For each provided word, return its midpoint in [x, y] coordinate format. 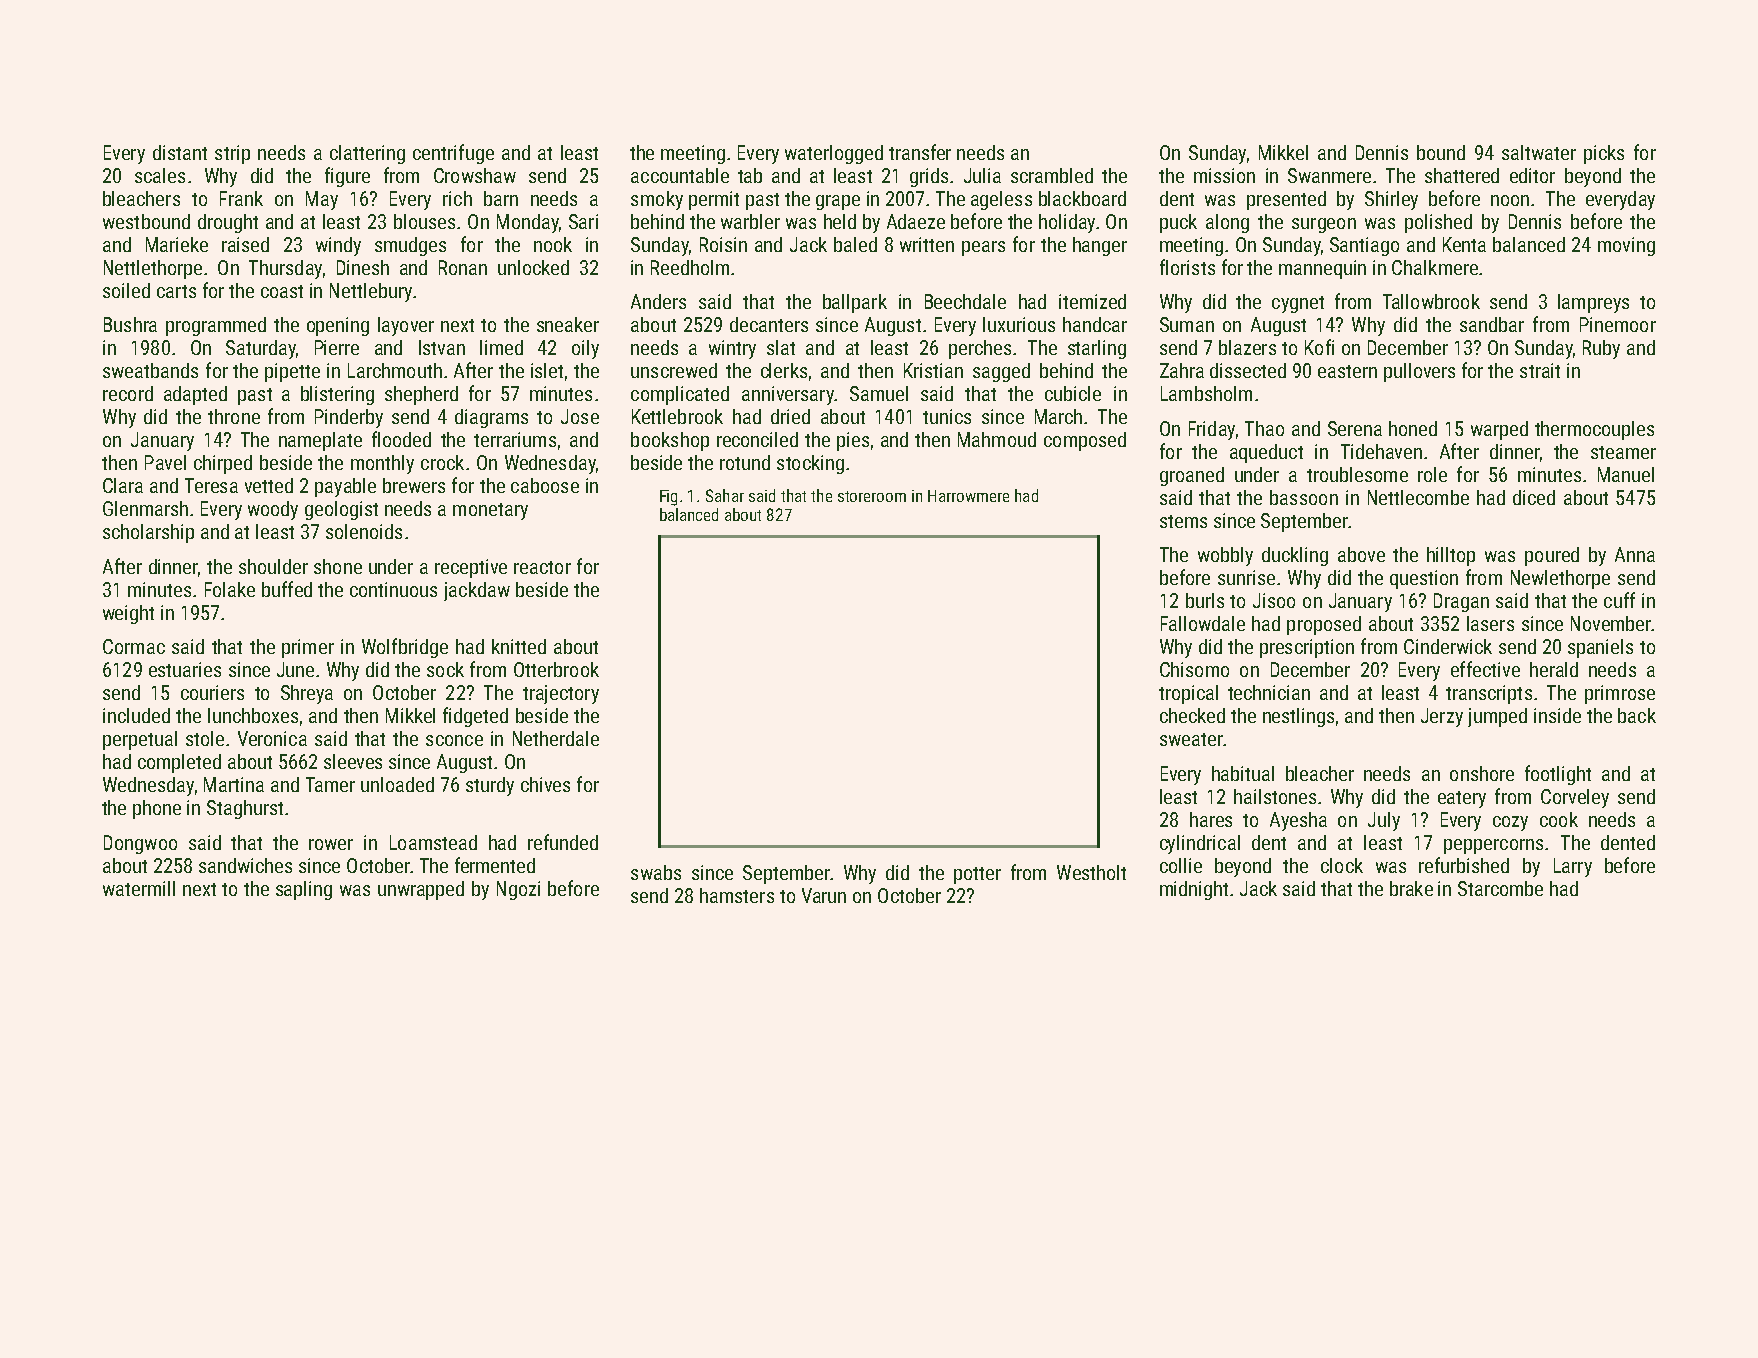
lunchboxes [253, 715]
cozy [1510, 823]
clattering [367, 154]
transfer [920, 152]
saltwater [1539, 152]
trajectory [561, 694]
